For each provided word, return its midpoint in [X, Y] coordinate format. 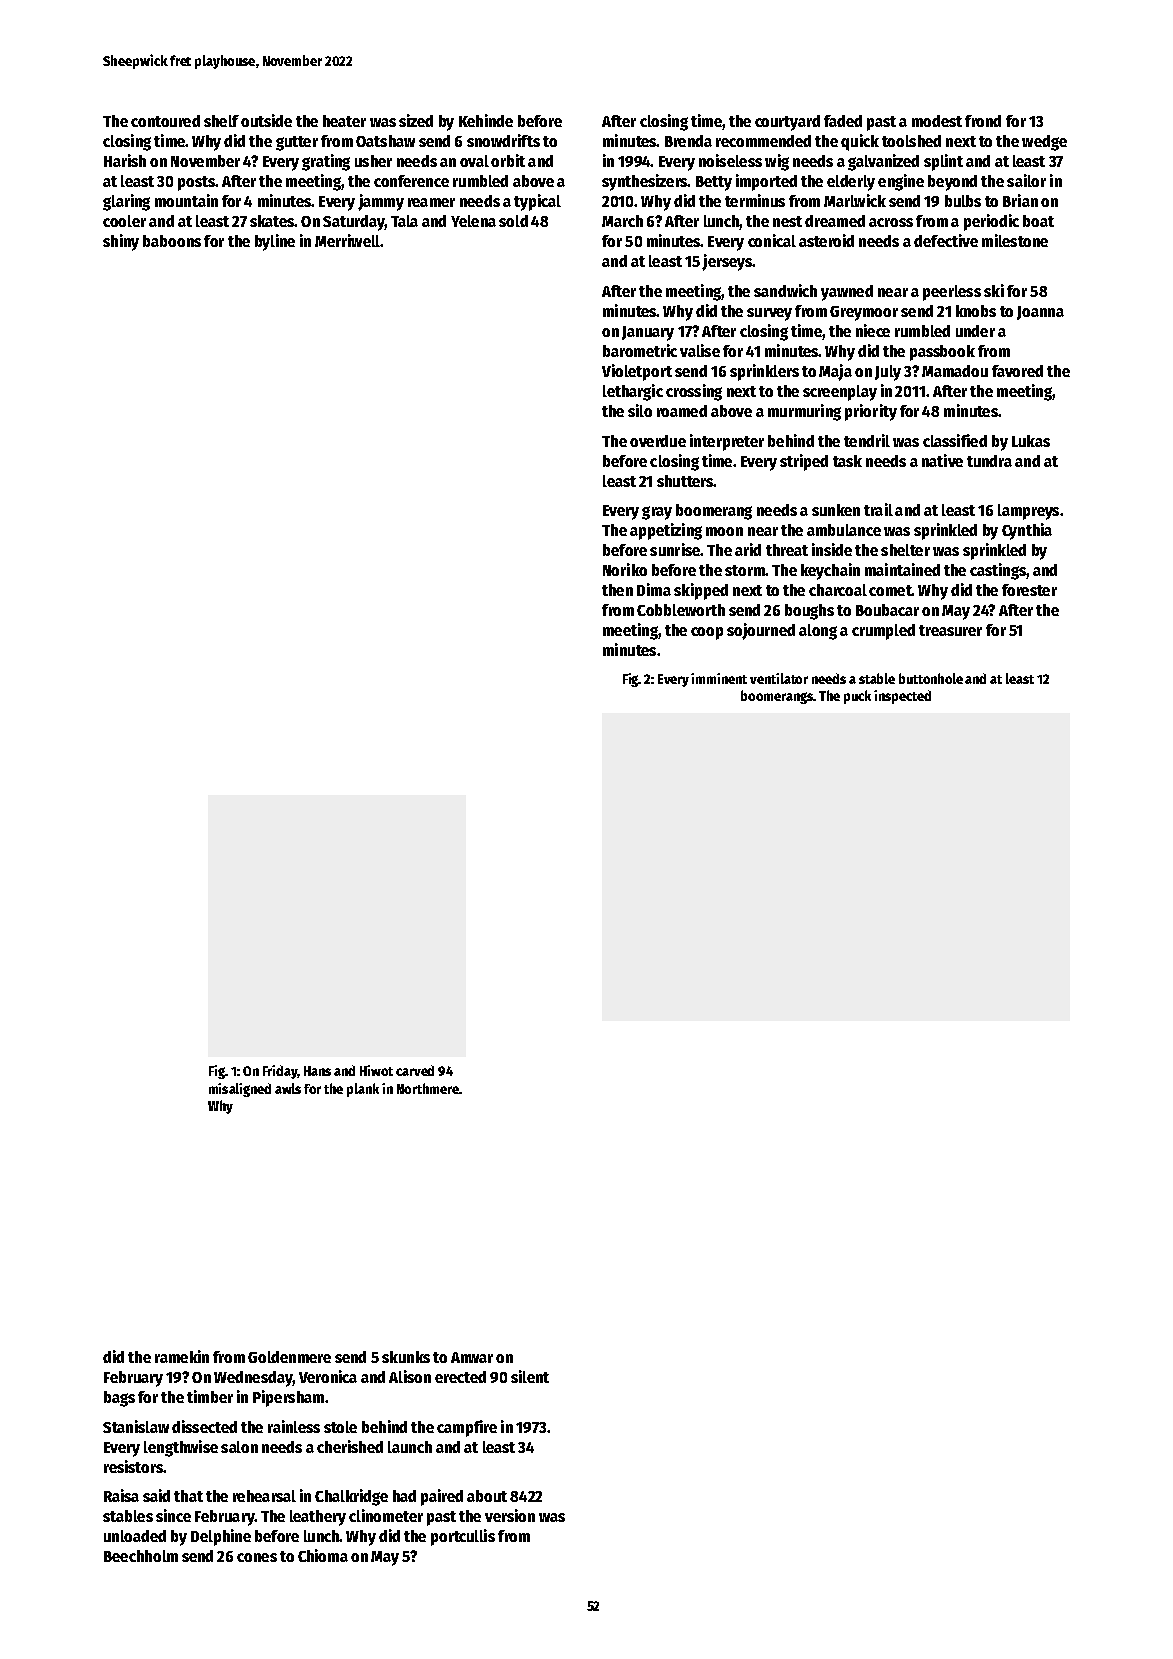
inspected [902, 697]
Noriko [625, 569]
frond [983, 121]
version [510, 1515]
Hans [317, 1071]
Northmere [428, 1088]
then [617, 590]
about [487, 1496]
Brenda [688, 141]
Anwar [472, 1357]
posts [196, 183]
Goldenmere [289, 1357]
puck [857, 697]
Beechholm [141, 1556]
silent [530, 1376]
